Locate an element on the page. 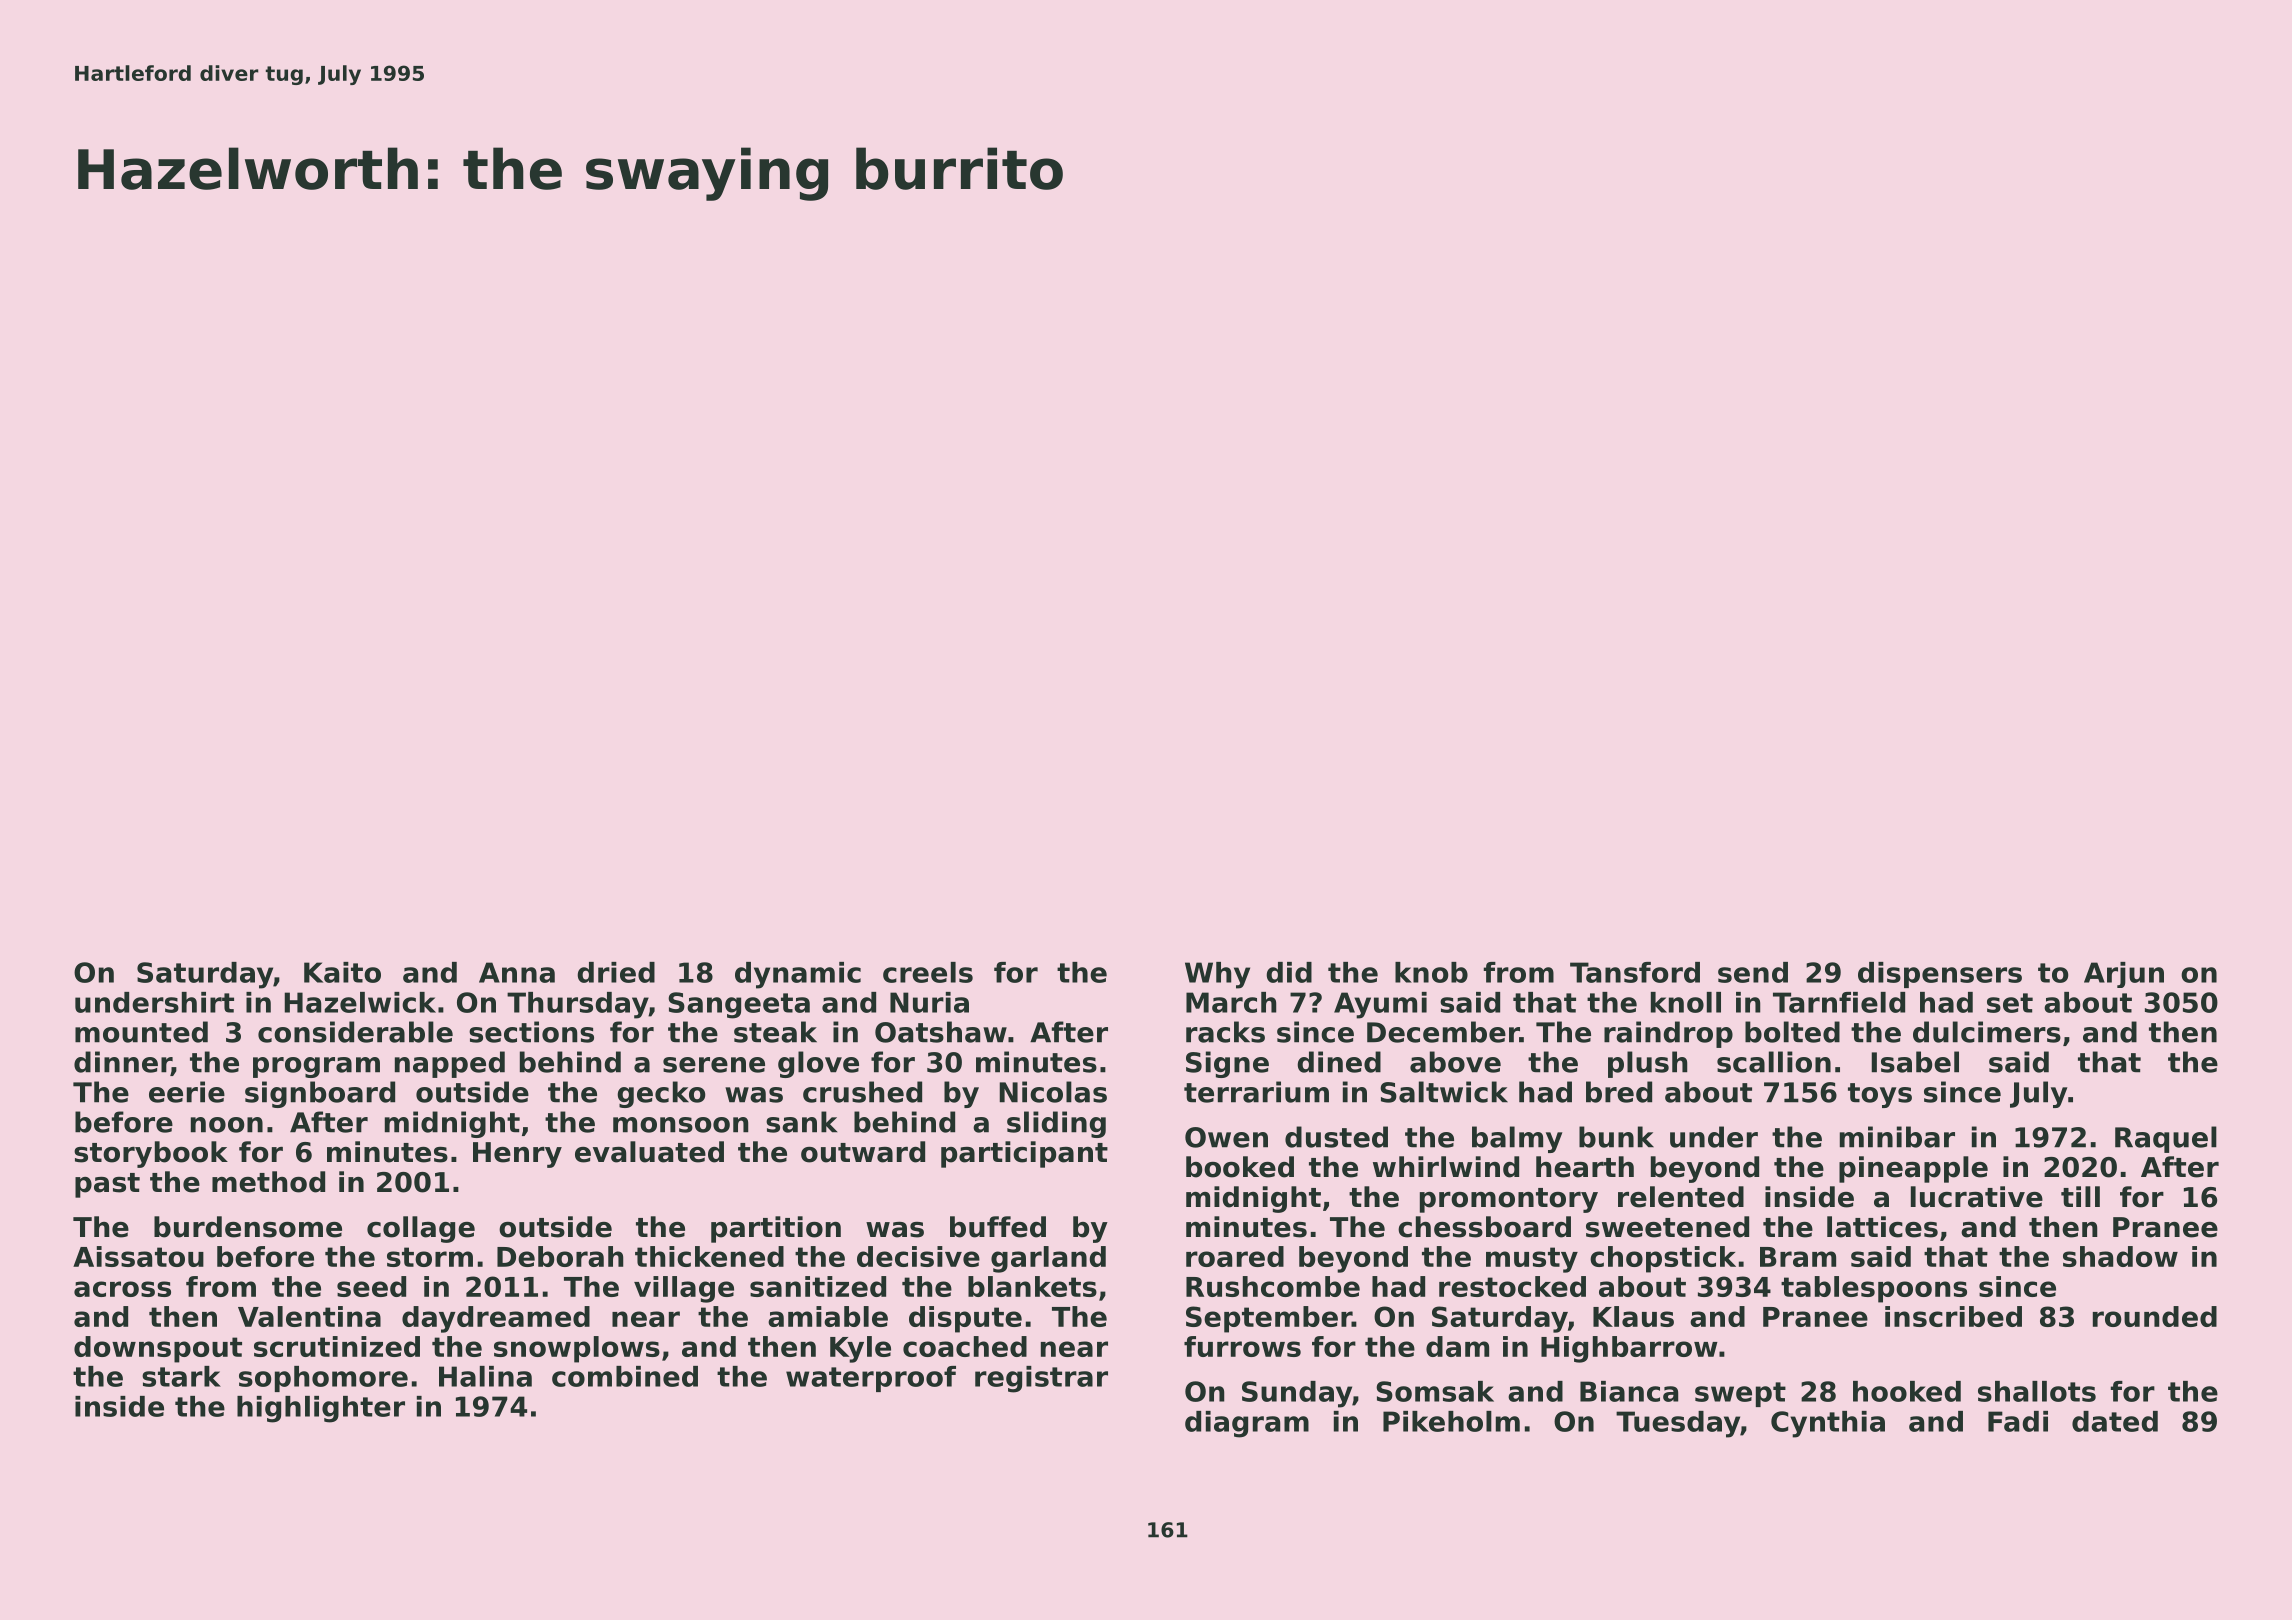 This page has height=1620, width=2292. shadow is located at coordinates (2120, 1256).
